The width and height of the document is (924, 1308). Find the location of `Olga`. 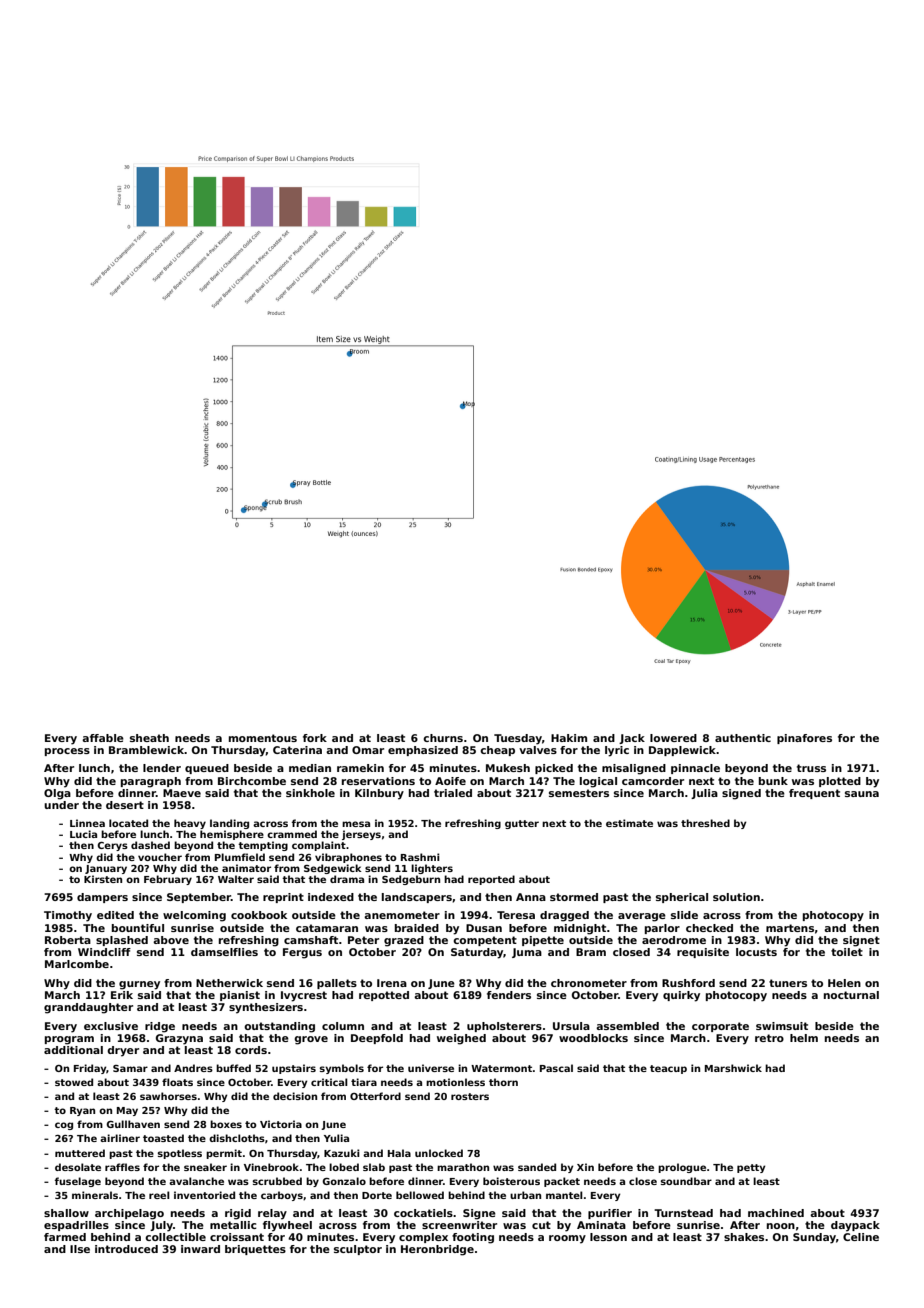

Olga is located at coordinates (57, 794).
